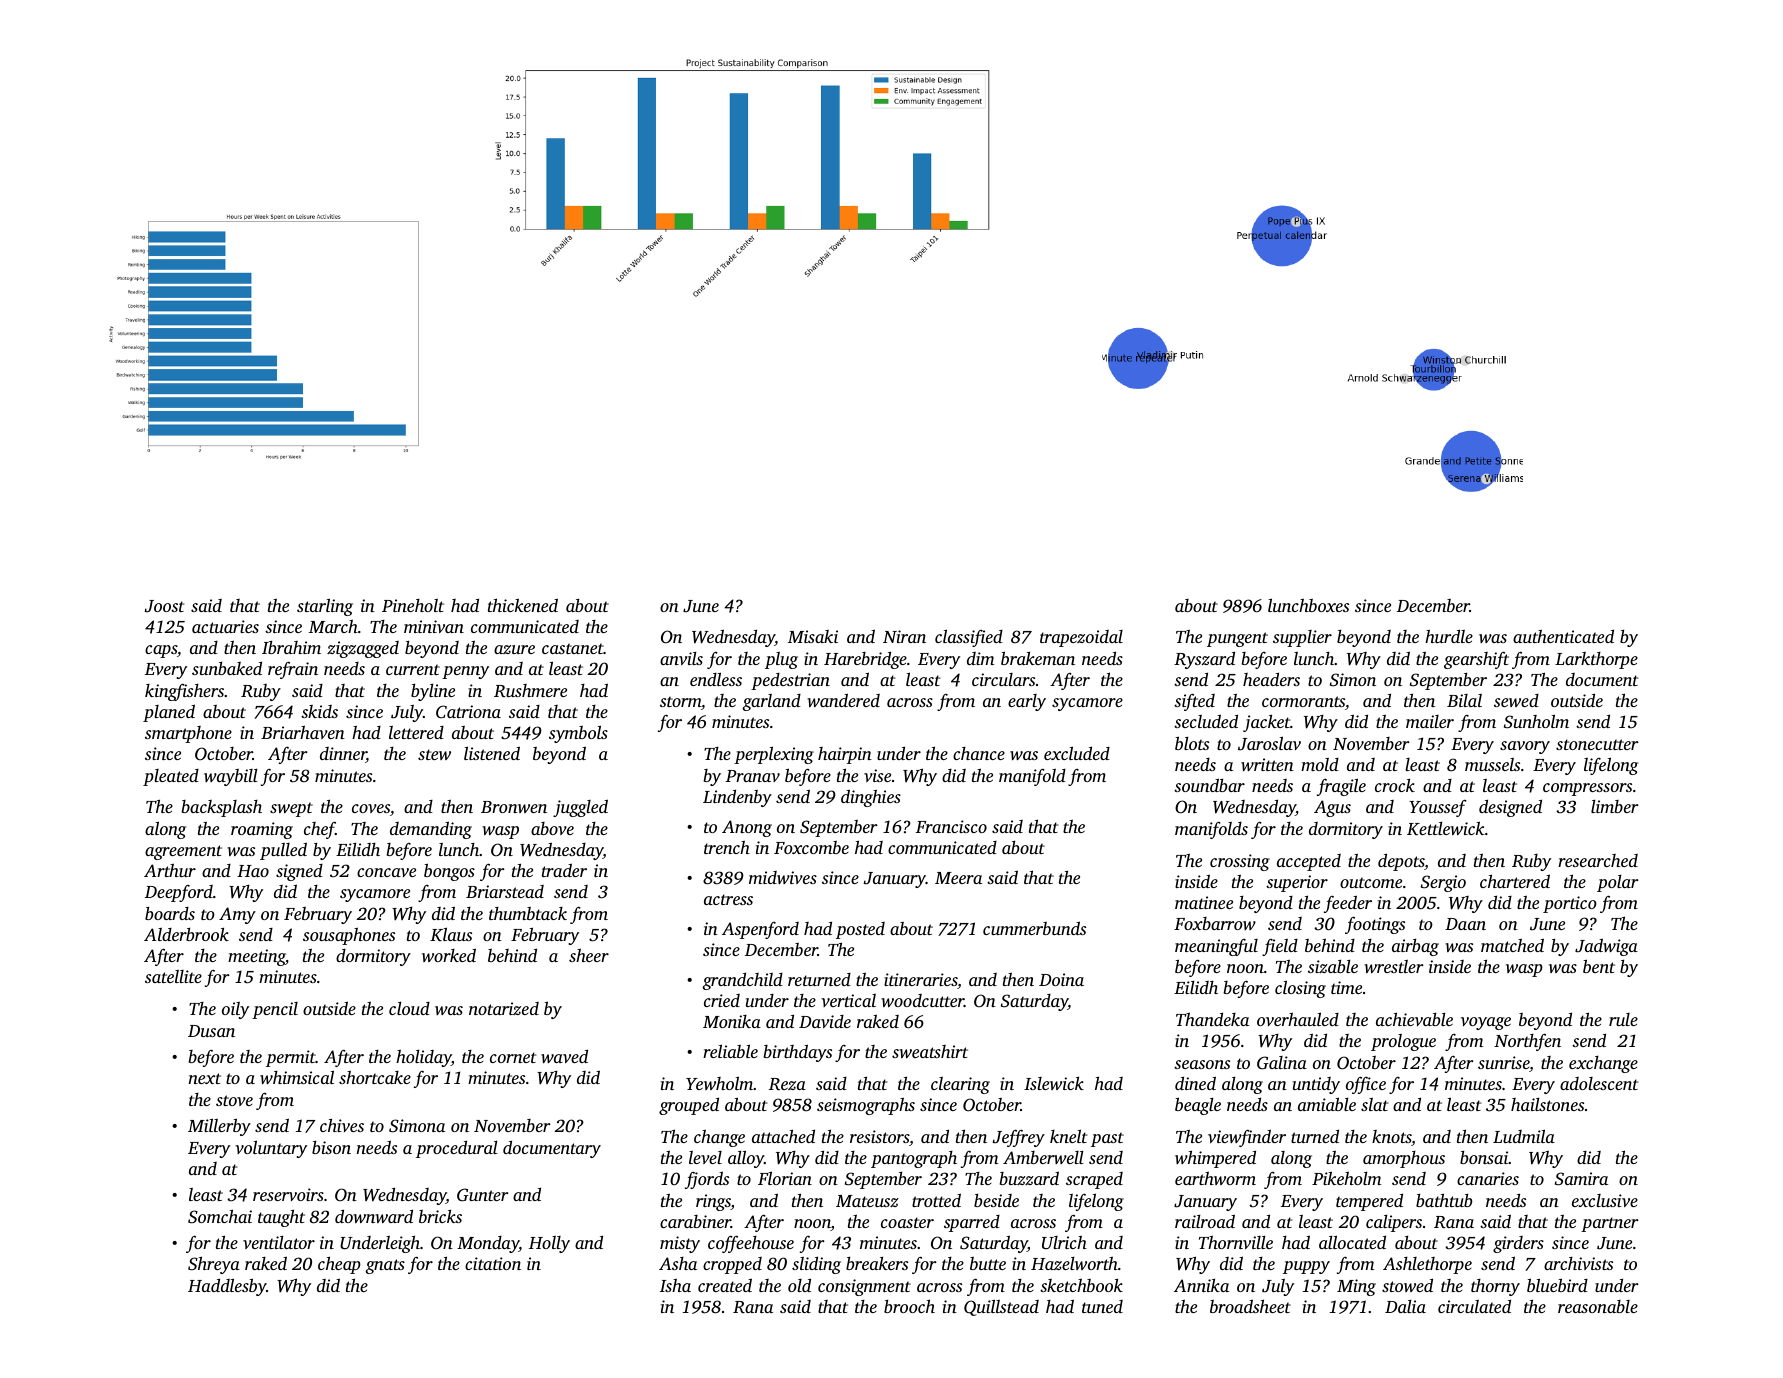  I want to click on resistors, so click(879, 1136).
